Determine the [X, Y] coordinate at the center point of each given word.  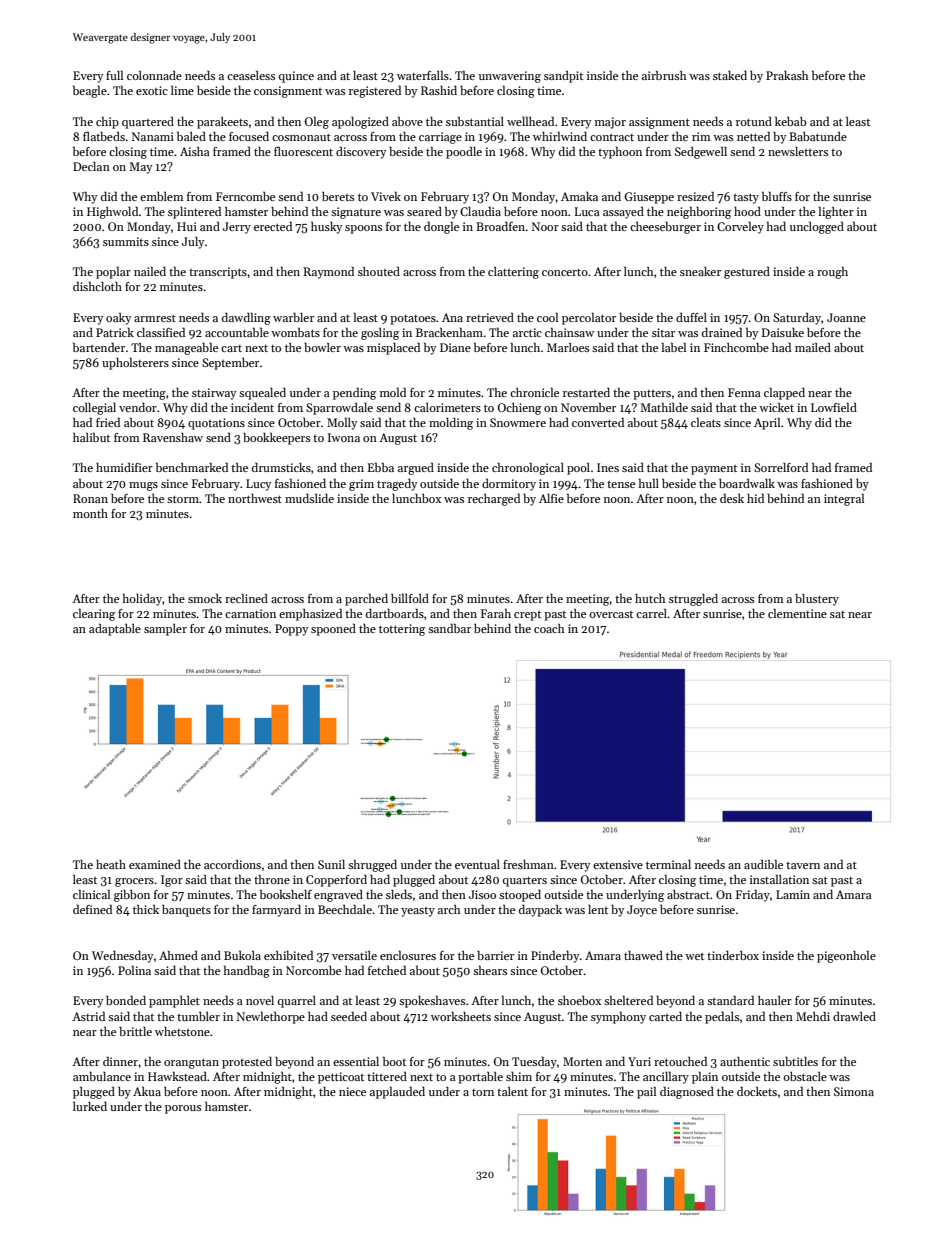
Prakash [787, 75]
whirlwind [560, 136]
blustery [817, 599]
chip [107, 122]
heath [111, 864]
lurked [90, 1106]
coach [549, 628]
